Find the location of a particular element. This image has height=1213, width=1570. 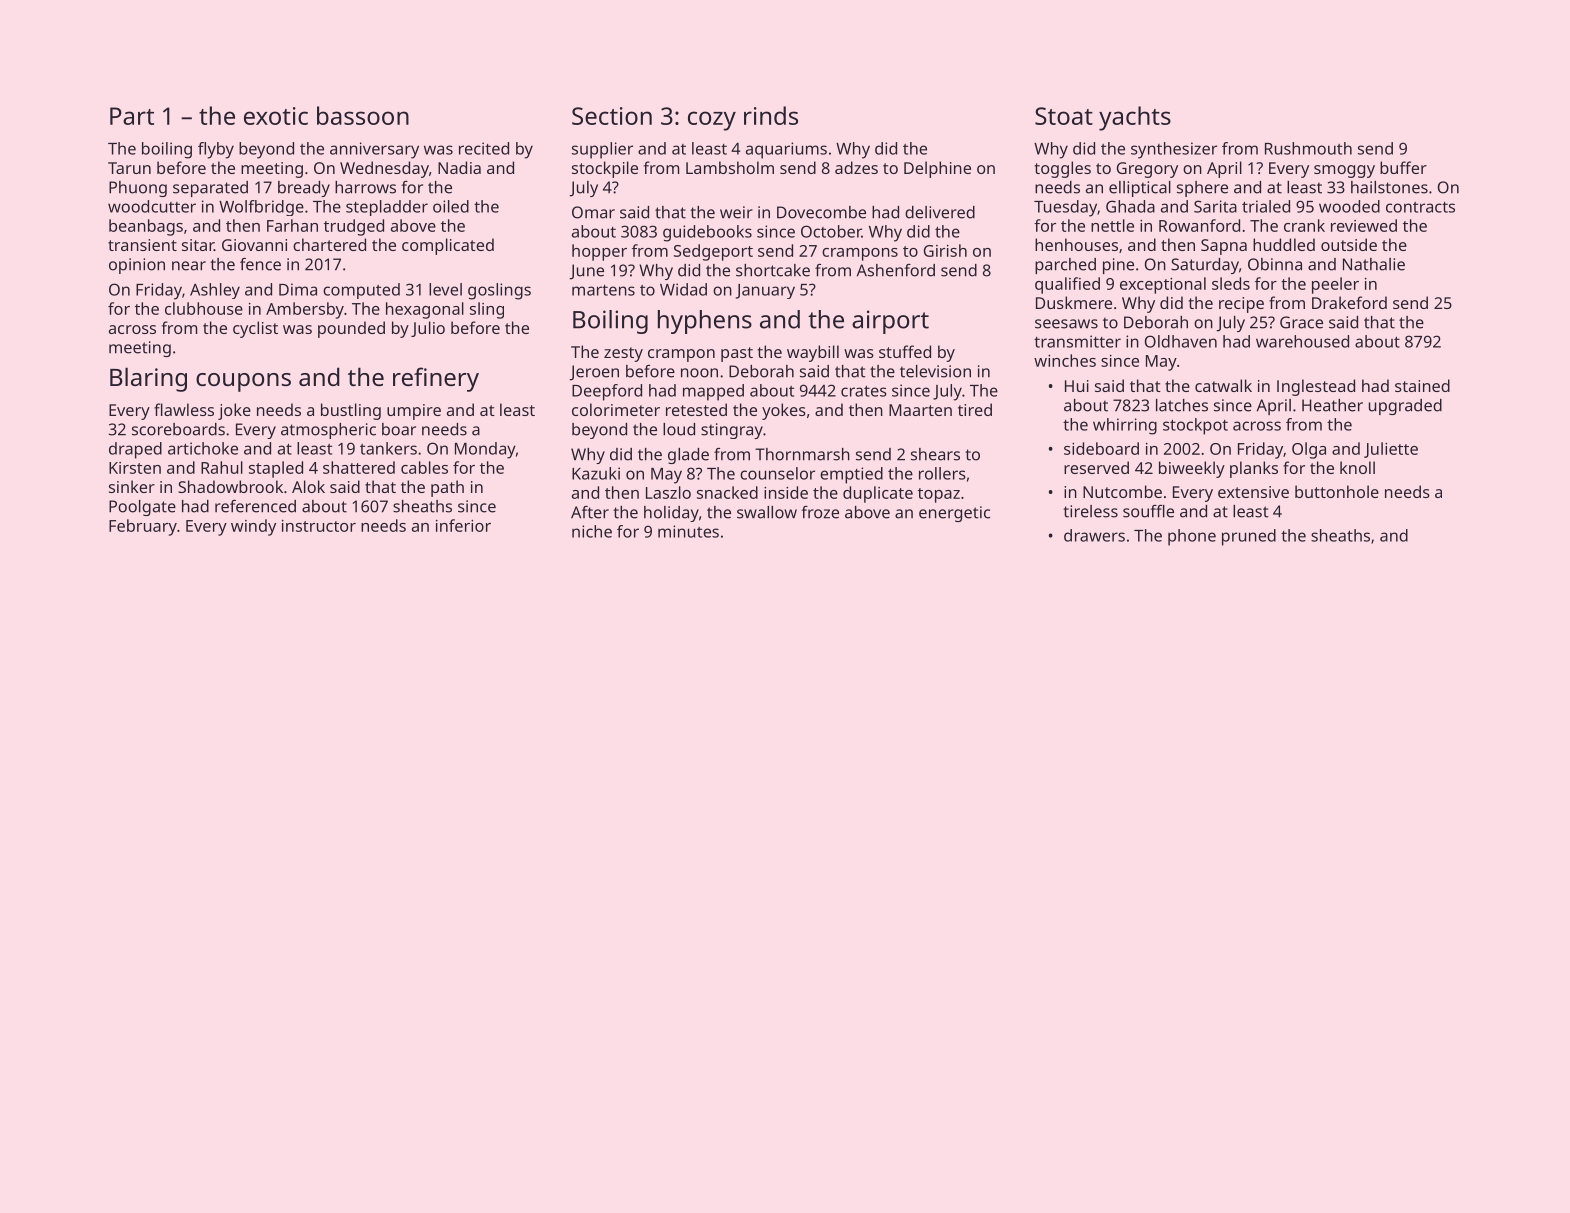

recited is located at coordinates (484, 148).
